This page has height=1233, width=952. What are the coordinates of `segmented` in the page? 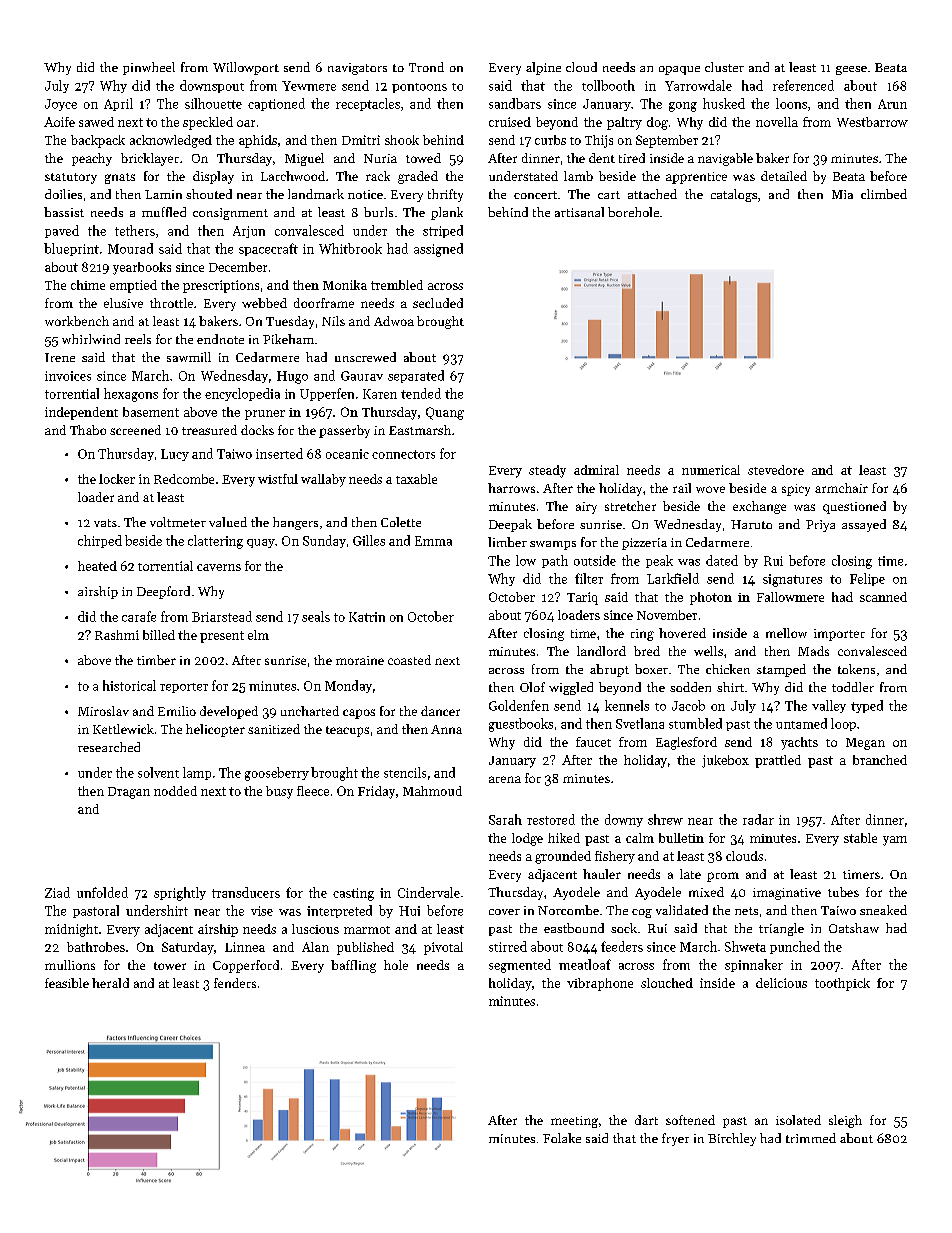 It's located at (520, 966).
